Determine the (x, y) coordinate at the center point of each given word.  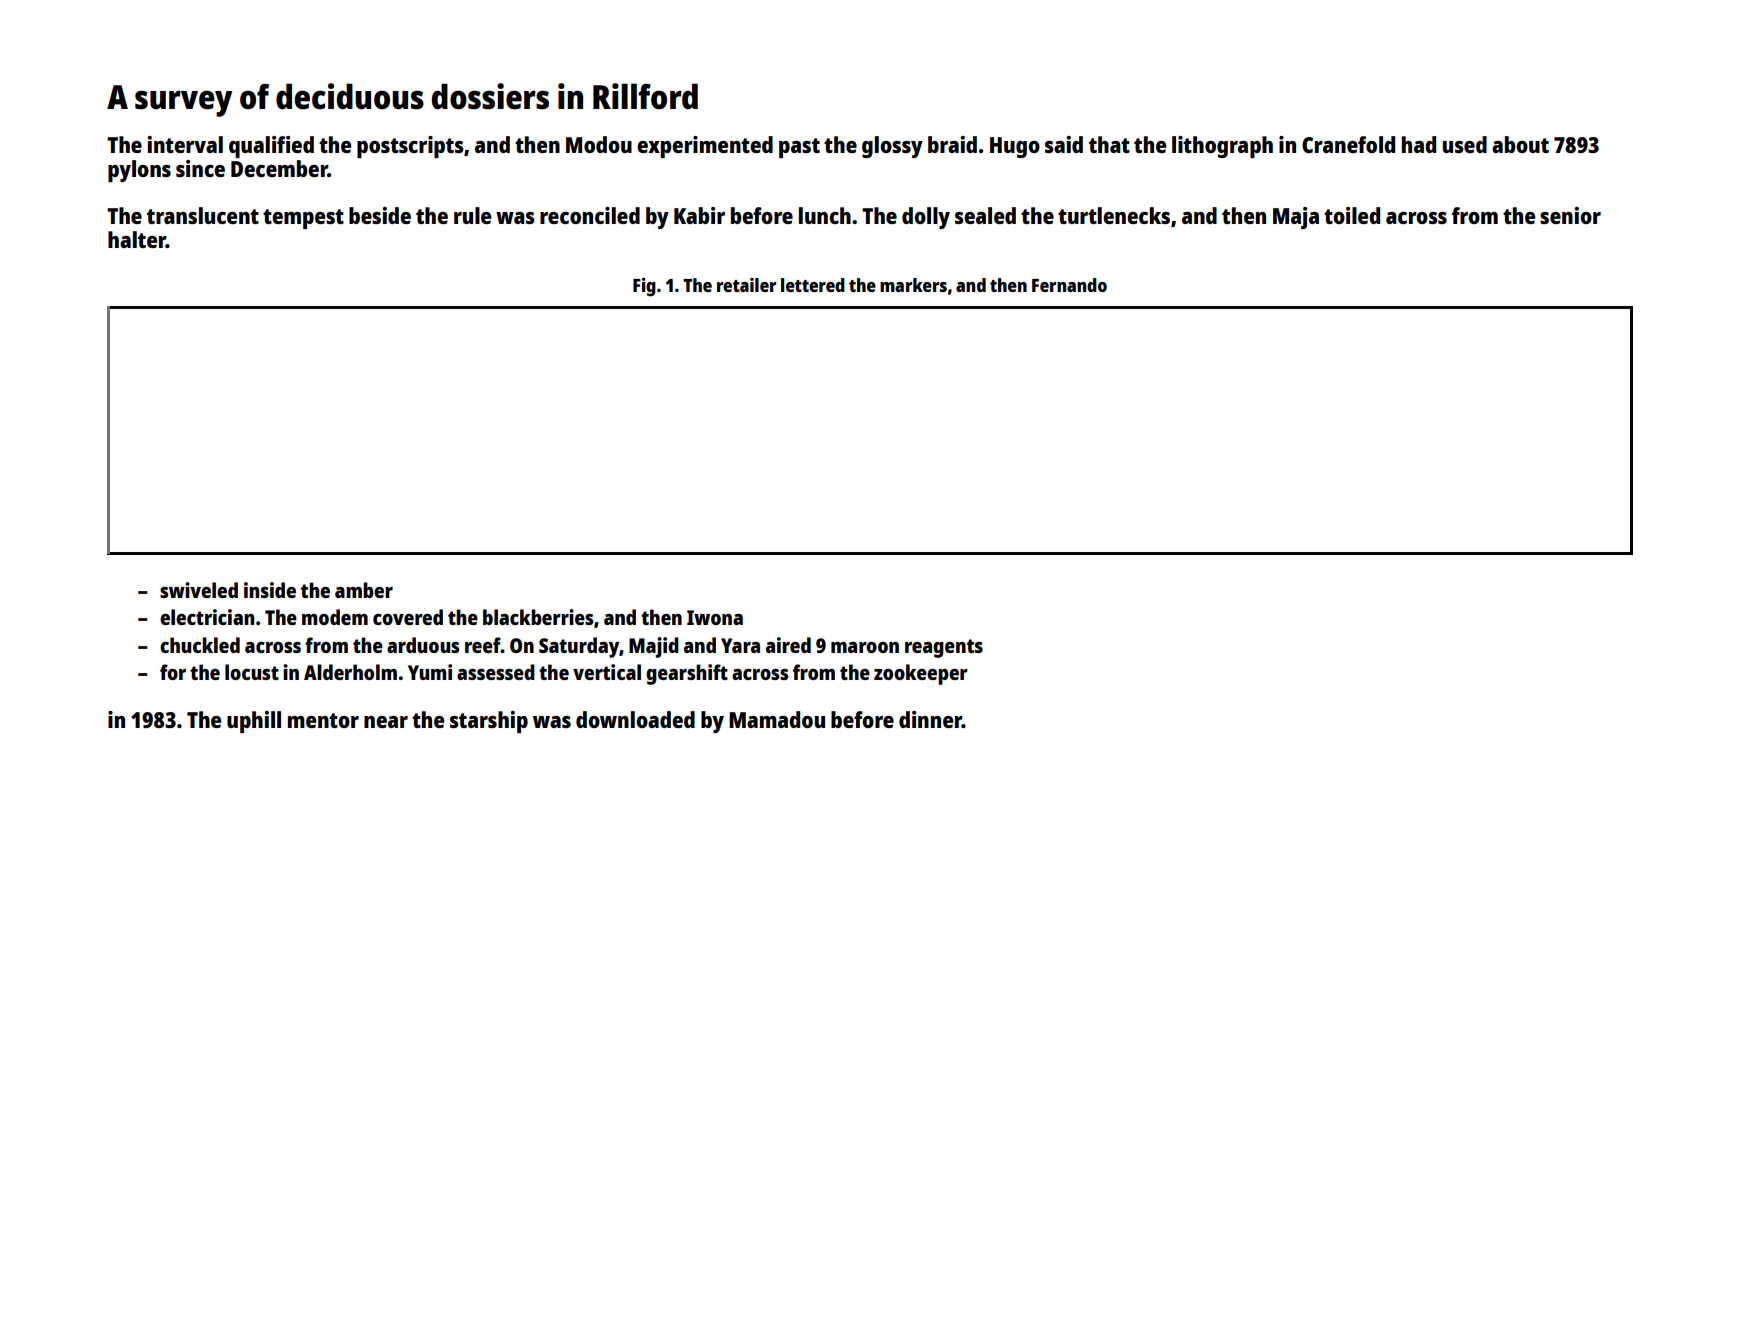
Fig (644, 287)
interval (185, 144)
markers (913, 285)
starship (489, 722)
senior (1570, 215)
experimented (705, 147)
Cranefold (1348, 144)
